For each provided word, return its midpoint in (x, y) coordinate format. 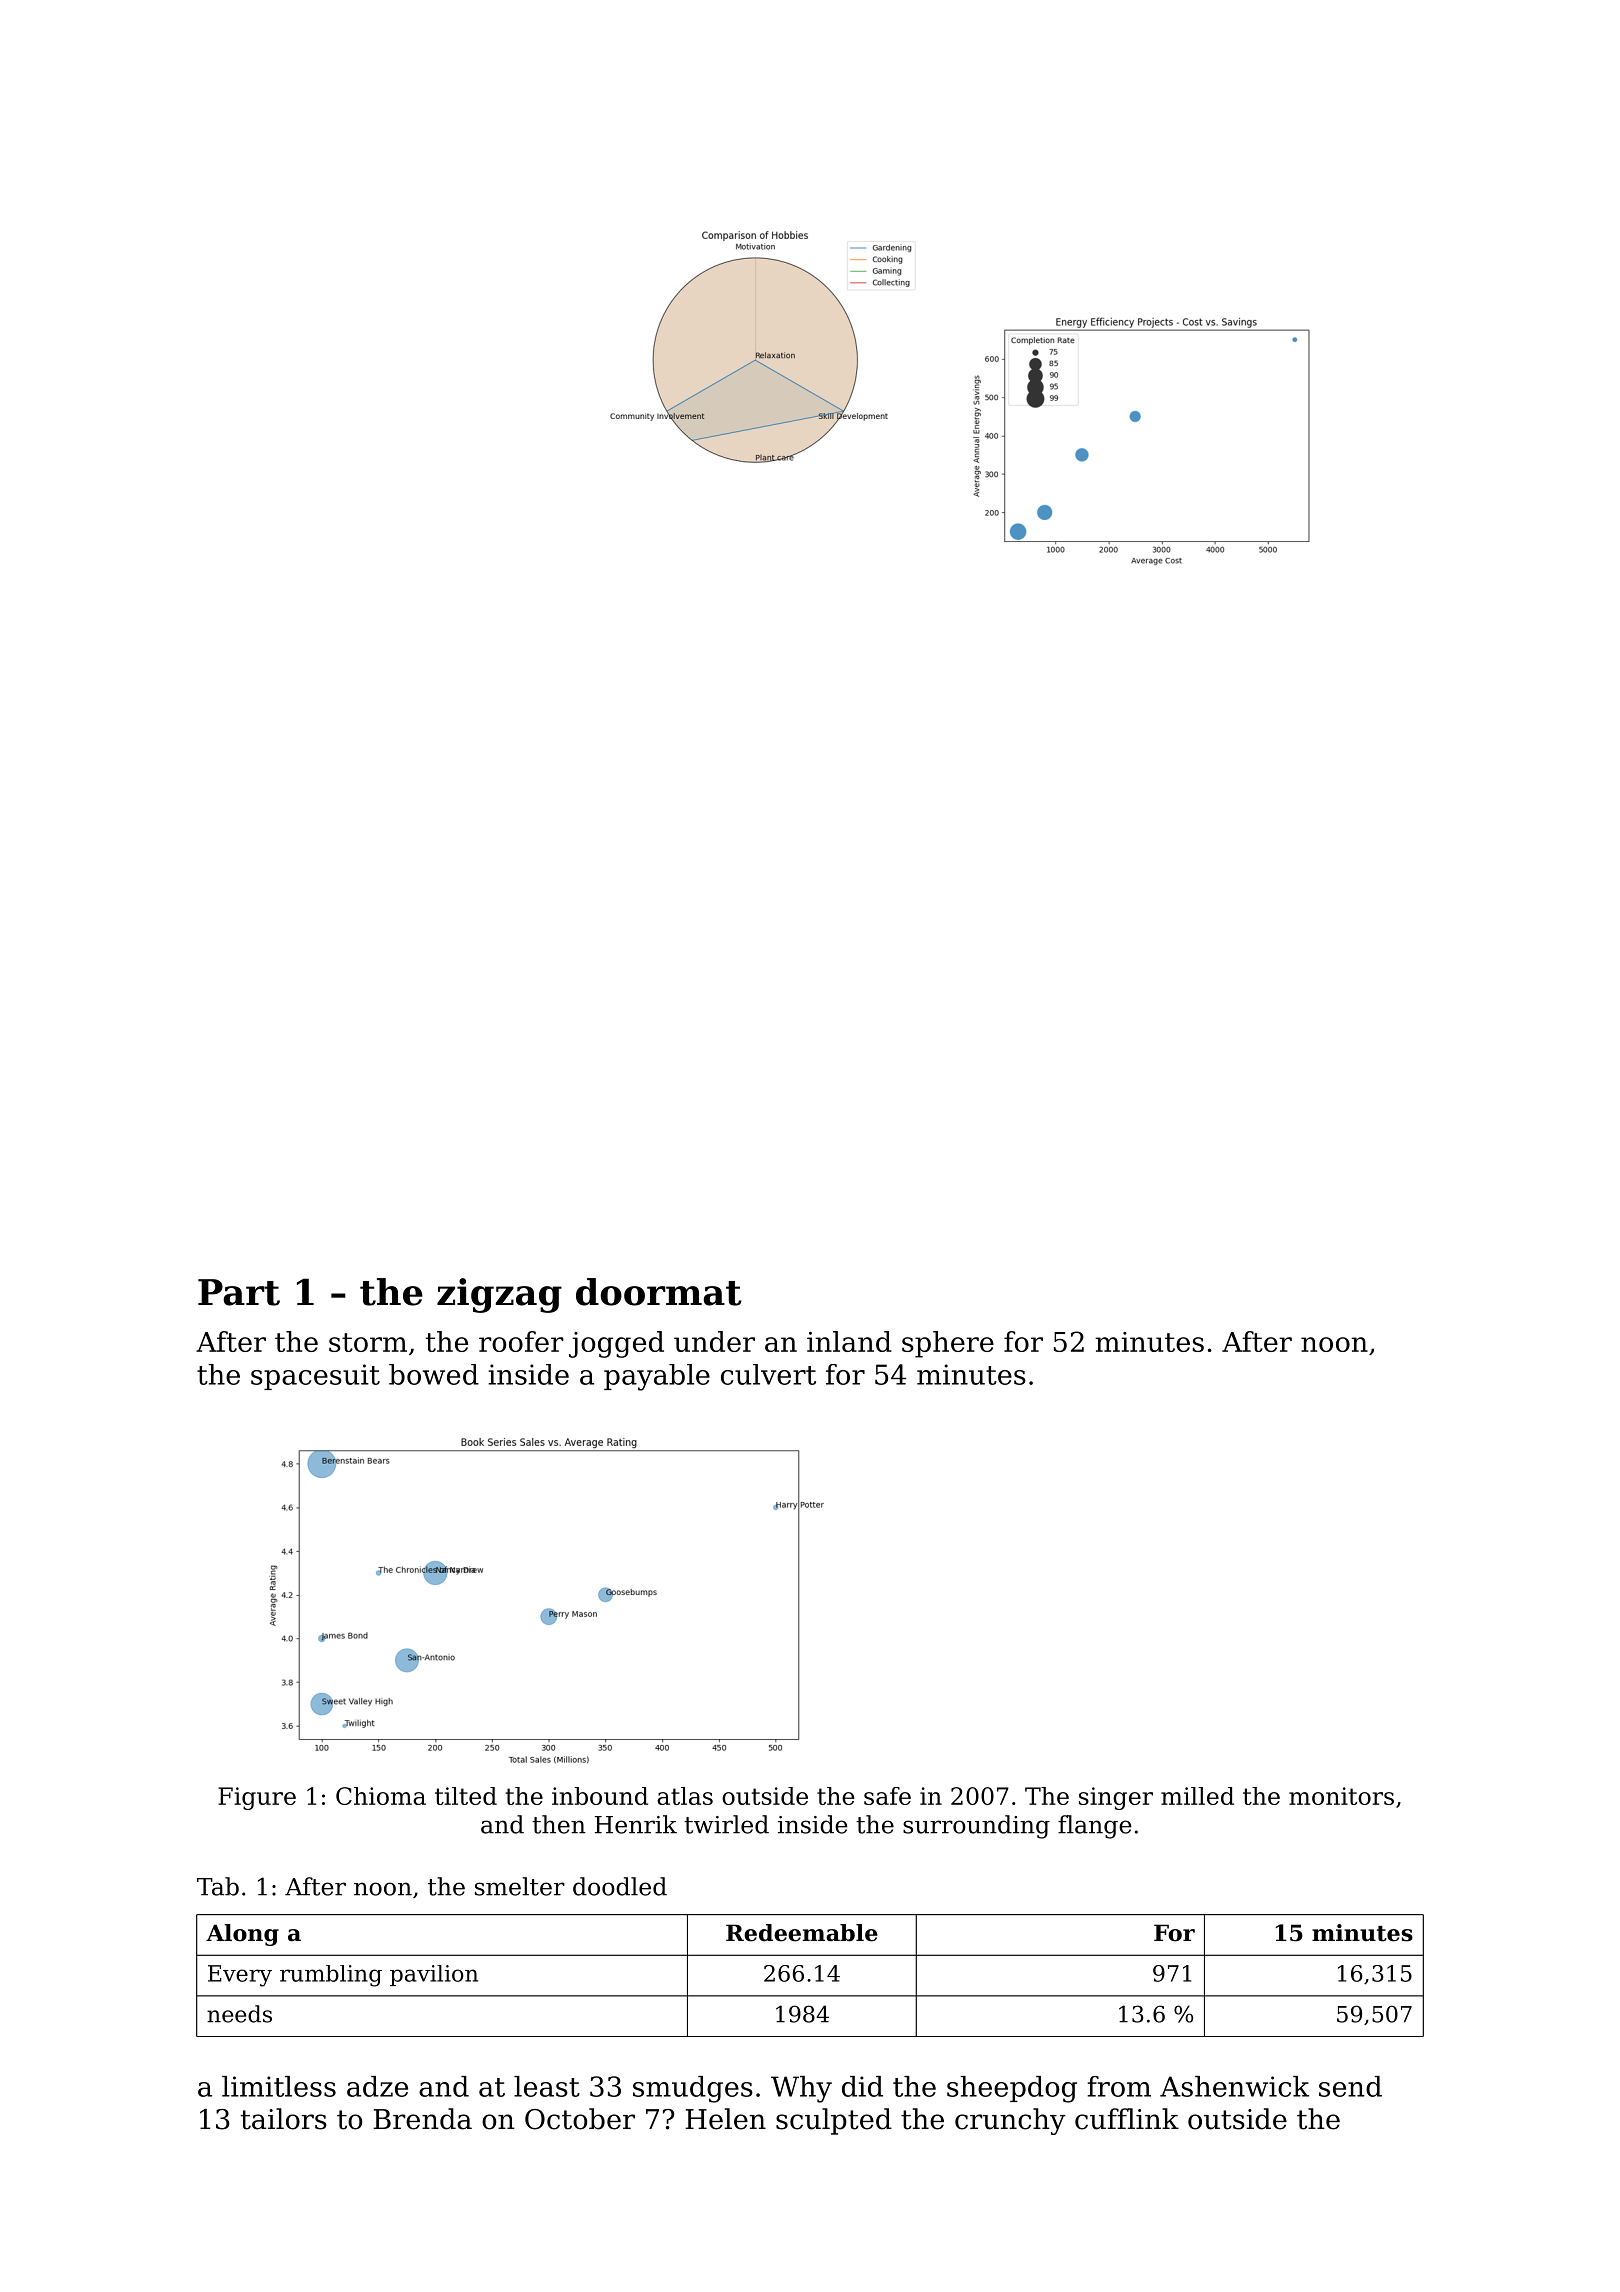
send (1350, 2086)
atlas (685, 1796)
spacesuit (315, 1377)
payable (657, 1377)
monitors (1341, 1796)
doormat (659, 1292)
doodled (620, 1886)
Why (801, 2089)
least (547, 2086)
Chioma (381, 1796)
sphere (948, 1344)
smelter (520, 1886)
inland (849, 1341)
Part (239, 1292)
